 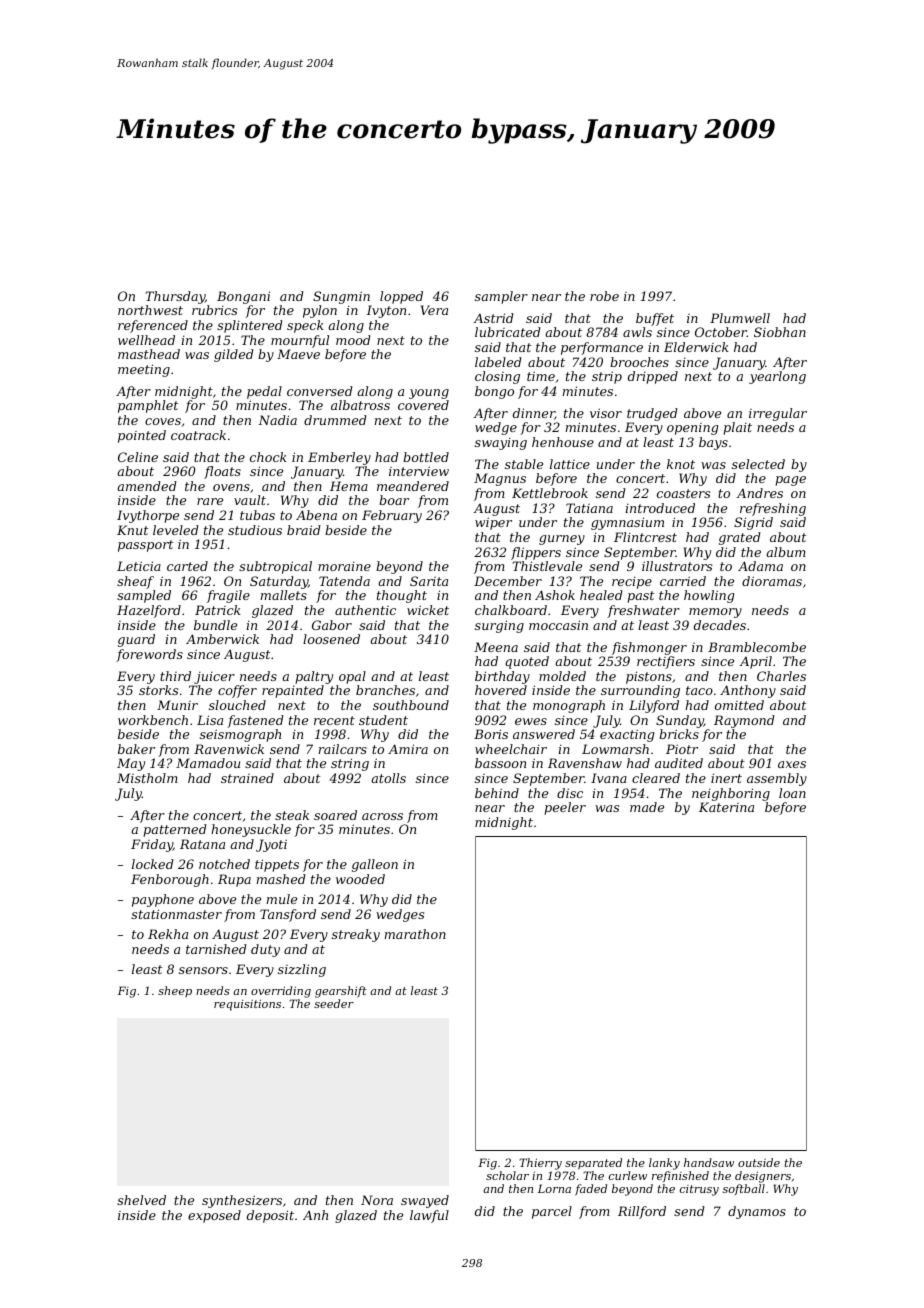 What do you see at coordinates (141, 1200) in the page?
I see `shelved` at bounding box center [141, 1200].
